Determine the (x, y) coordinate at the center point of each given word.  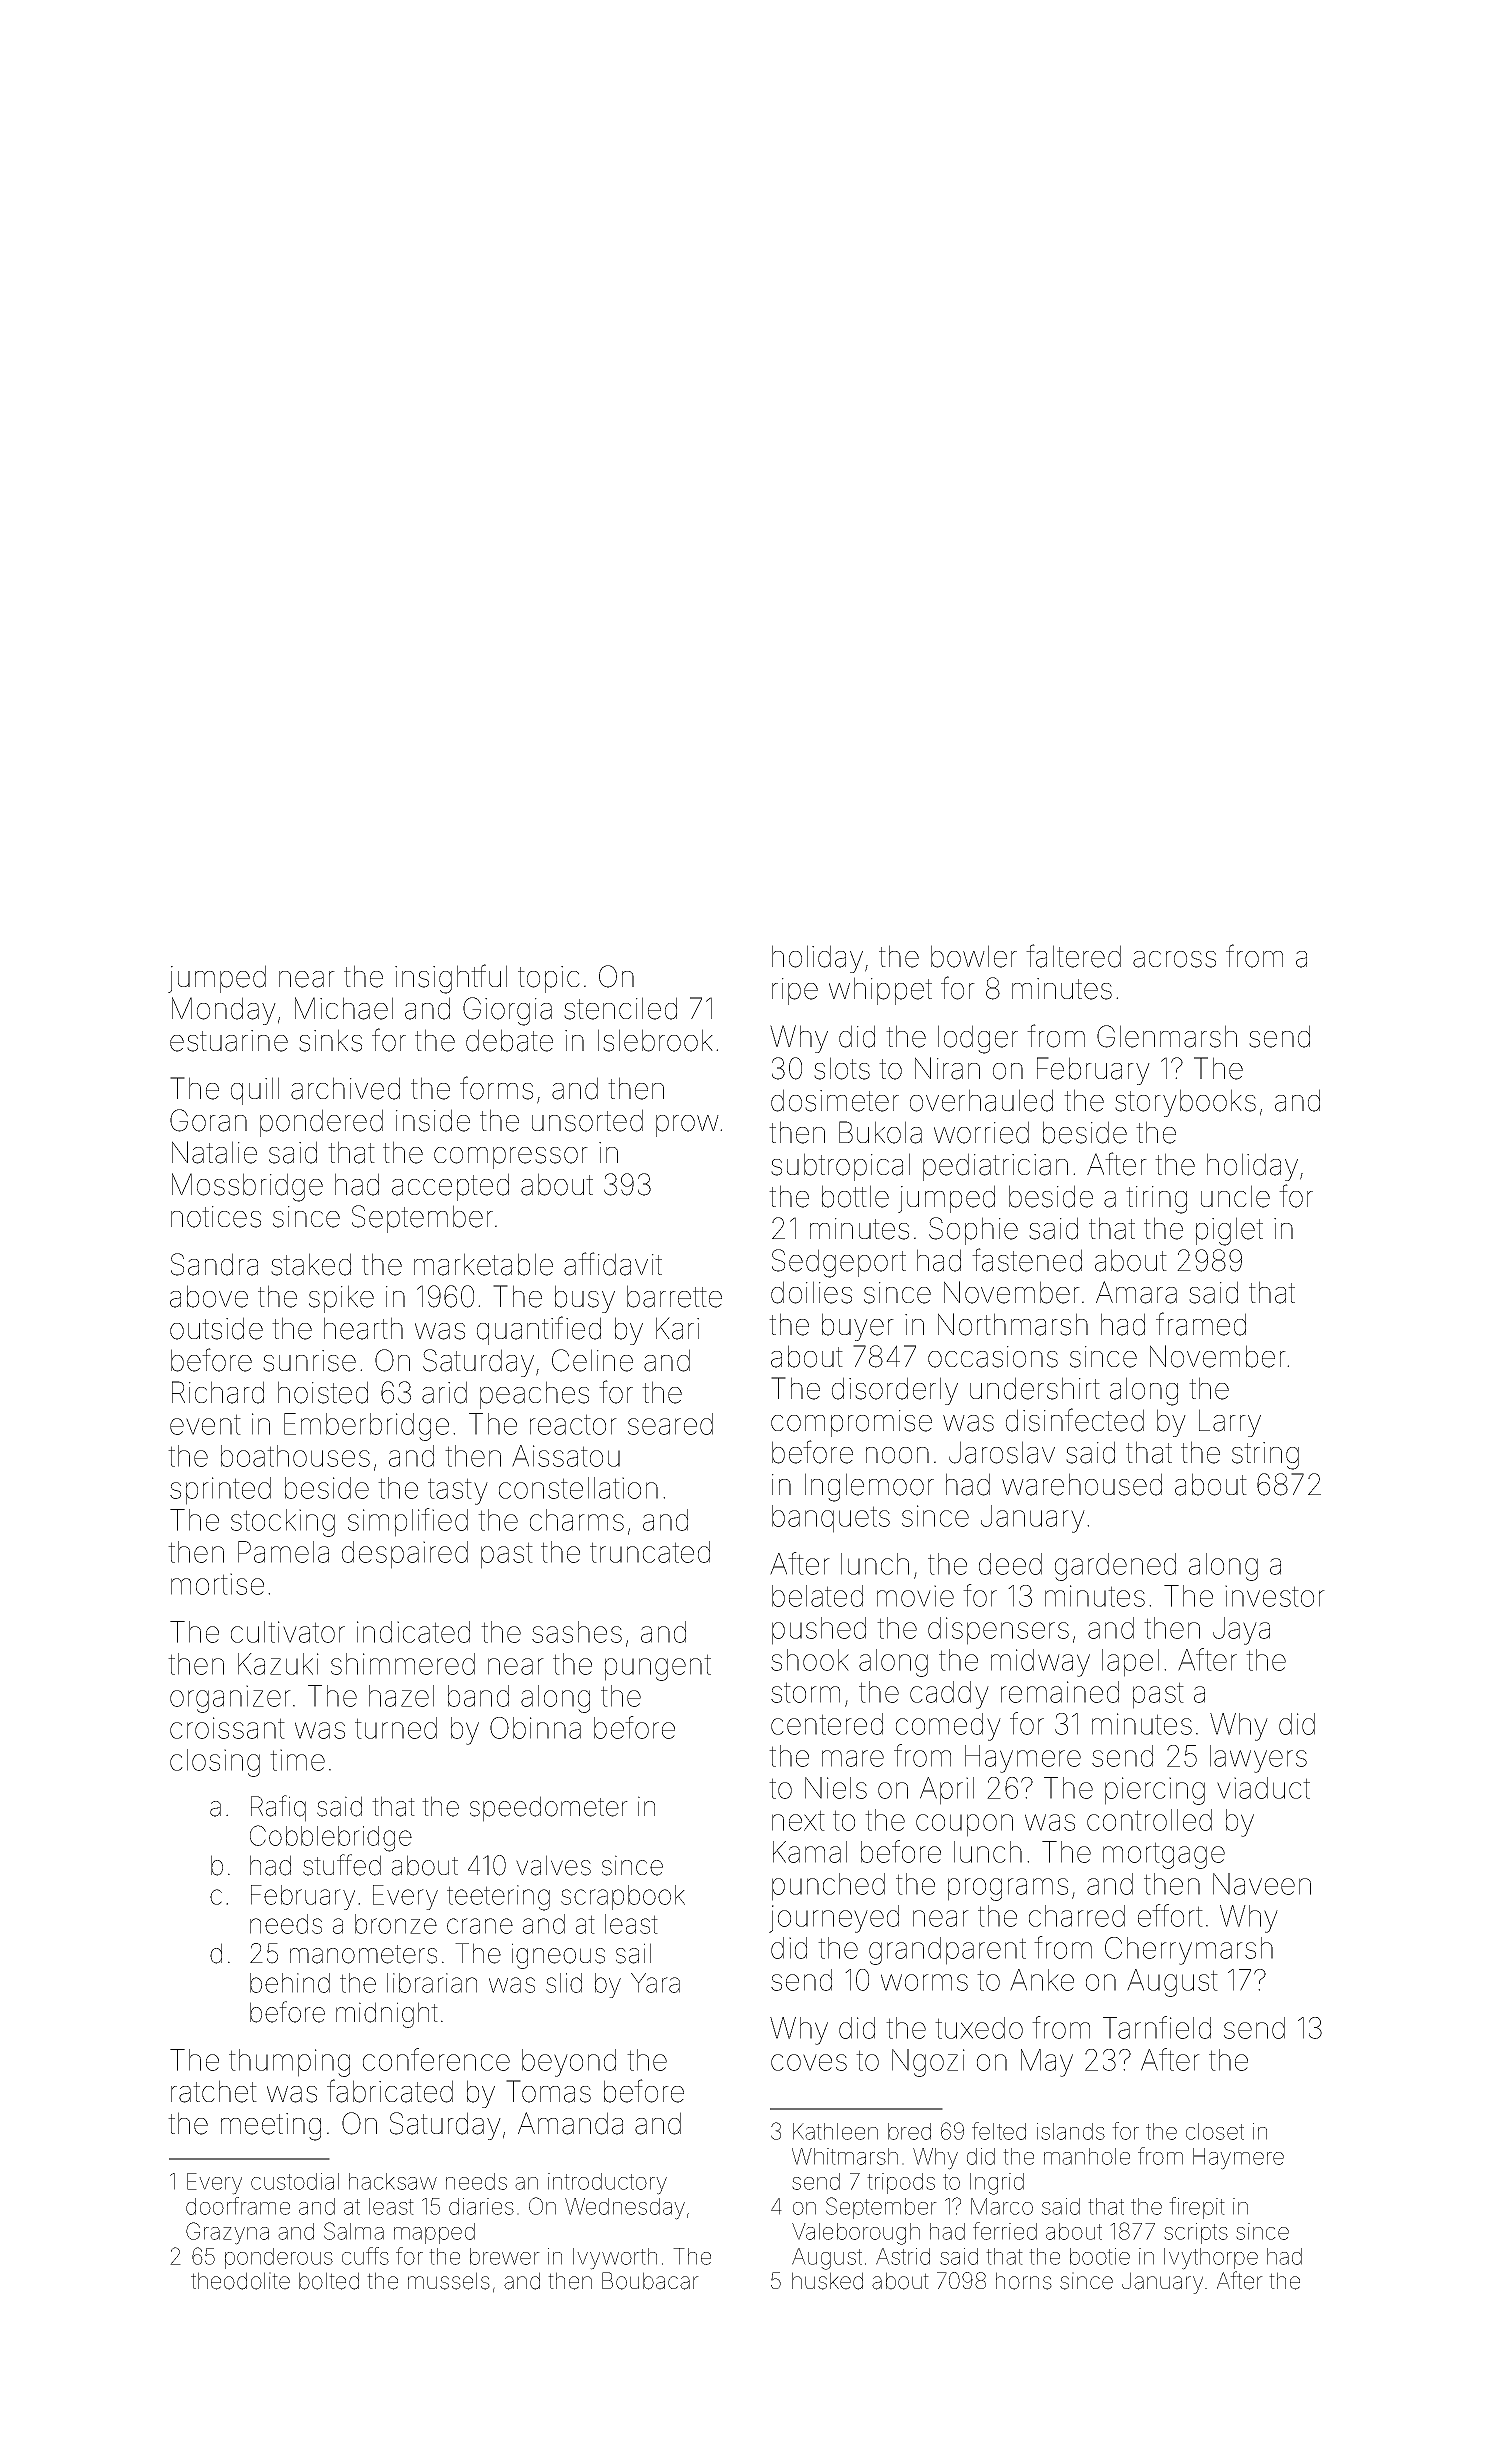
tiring (1156, 1200)
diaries (481, 2206)
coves (809, 2062)
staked (311, 1264)
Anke (1042, 1980)
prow (687, 1126)
